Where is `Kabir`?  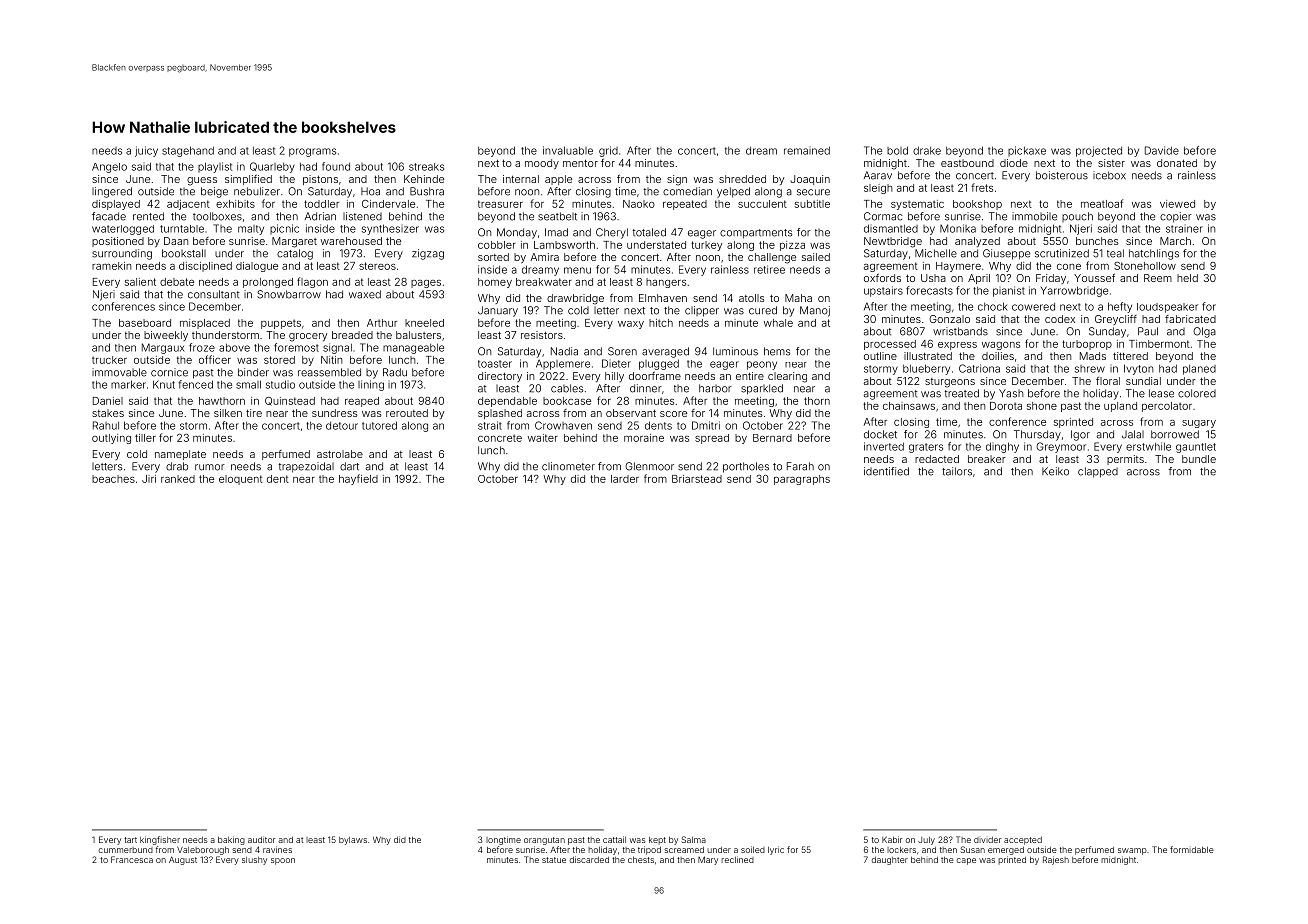 Kabir is located at coordinates (892, 839).
